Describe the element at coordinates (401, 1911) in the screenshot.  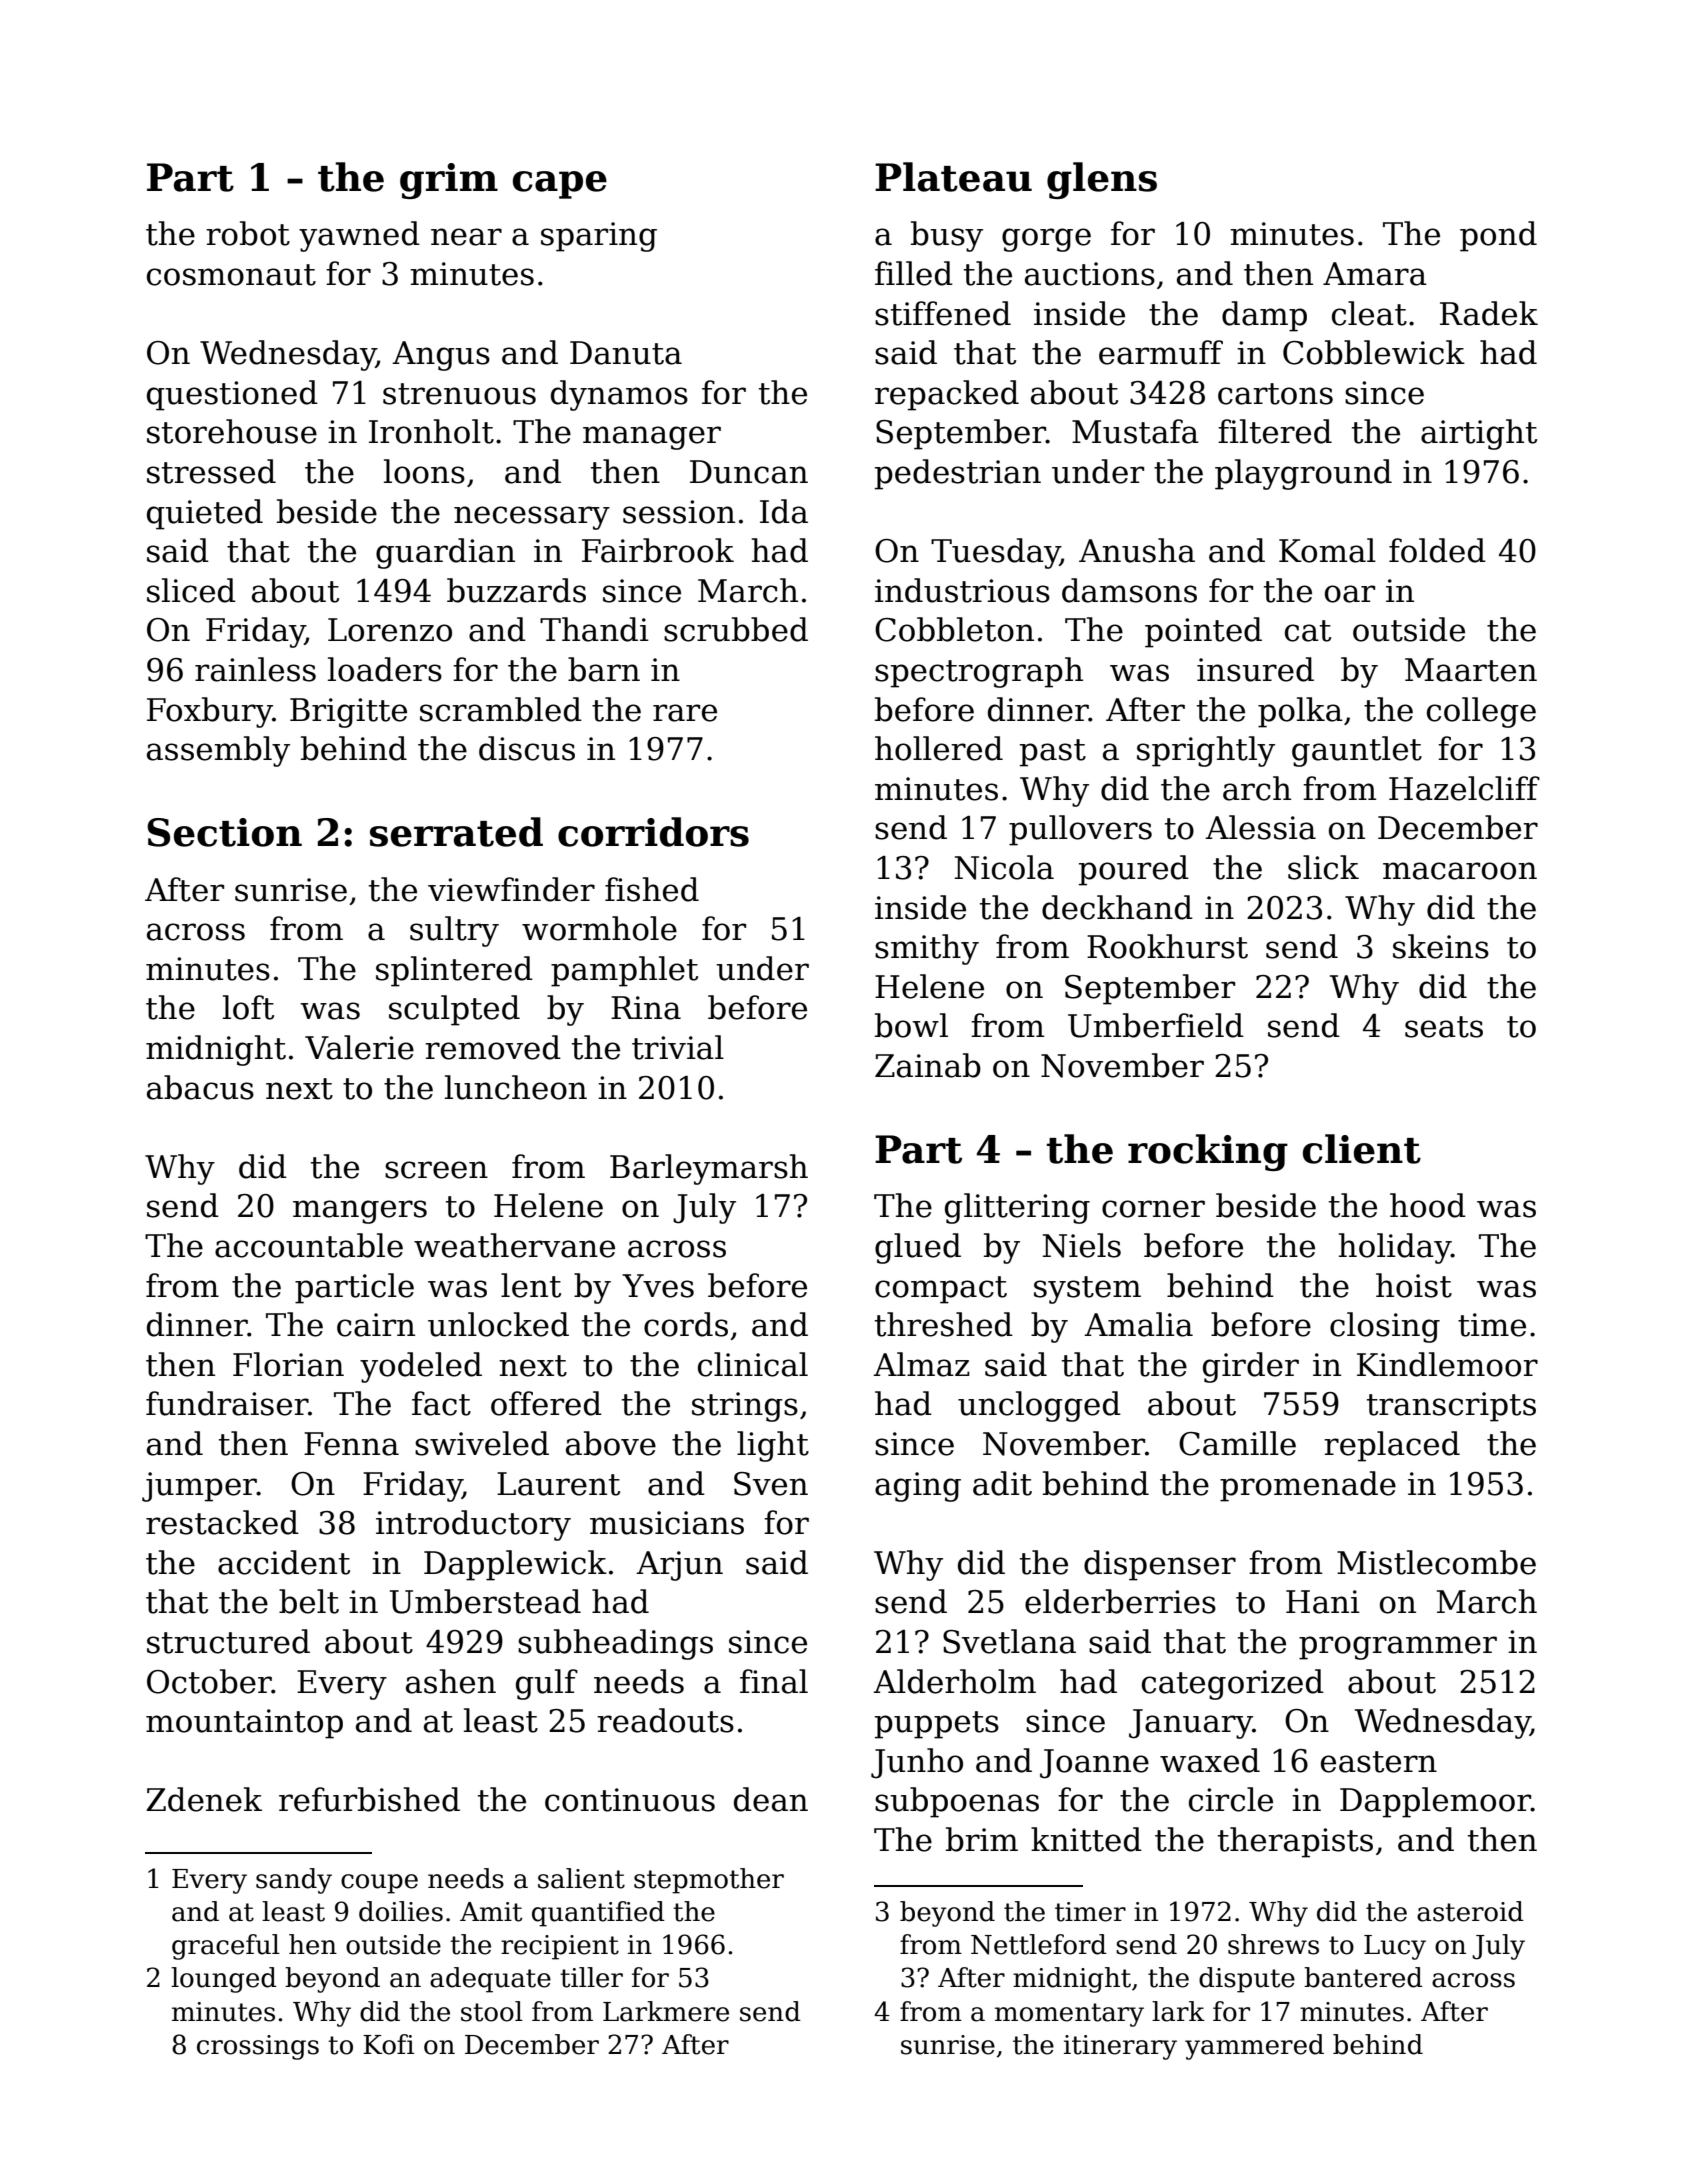
I see `doilies` at that location.
